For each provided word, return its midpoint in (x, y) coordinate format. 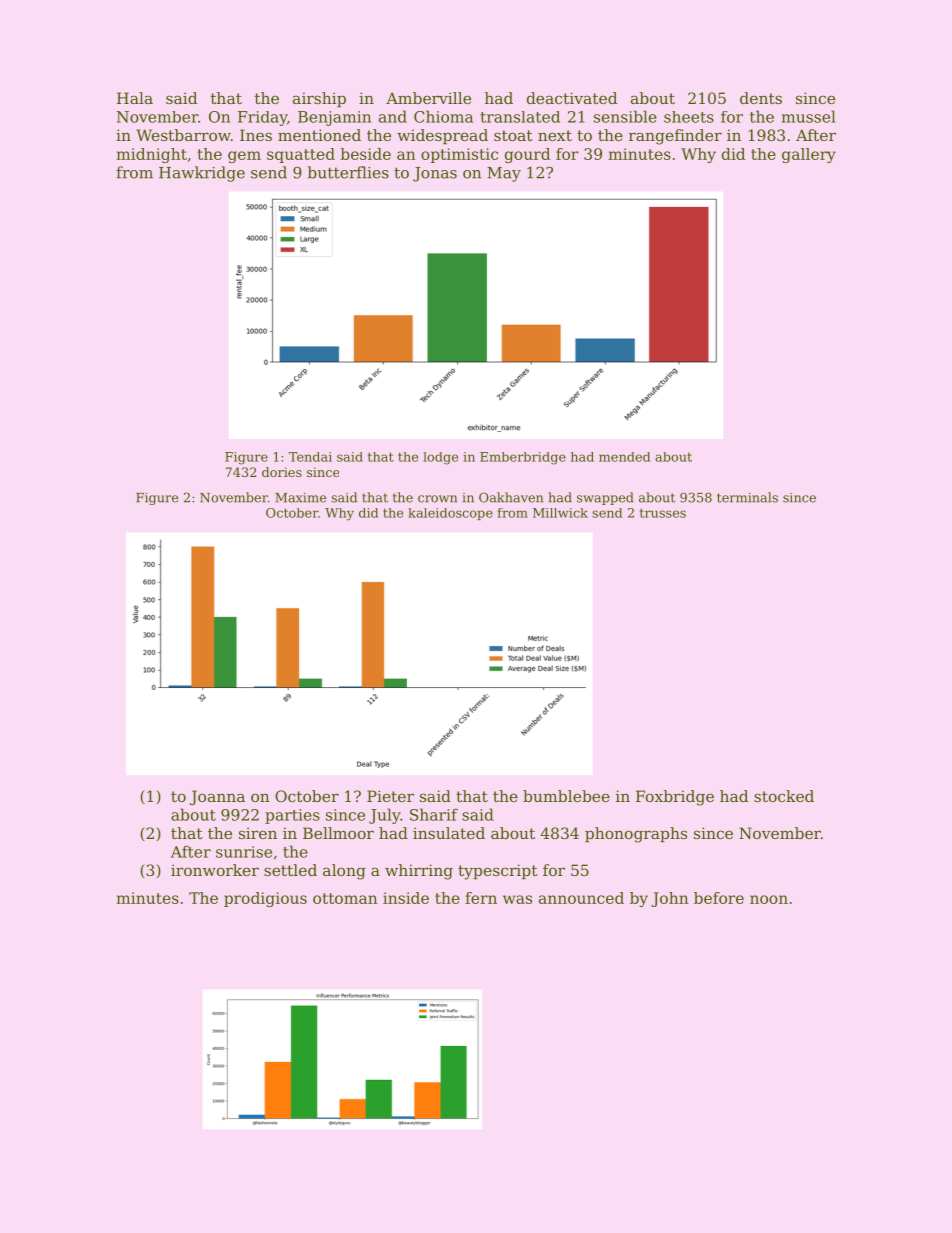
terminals (747, 497)
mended (624, 457)
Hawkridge (202, 174)
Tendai (310, 457)
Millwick (560, 513)
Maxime (300, 498)
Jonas (435, 174)
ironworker (215, 870)
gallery (809, 155)
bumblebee (566, 796)
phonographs (636, 835)
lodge (440, 458)
